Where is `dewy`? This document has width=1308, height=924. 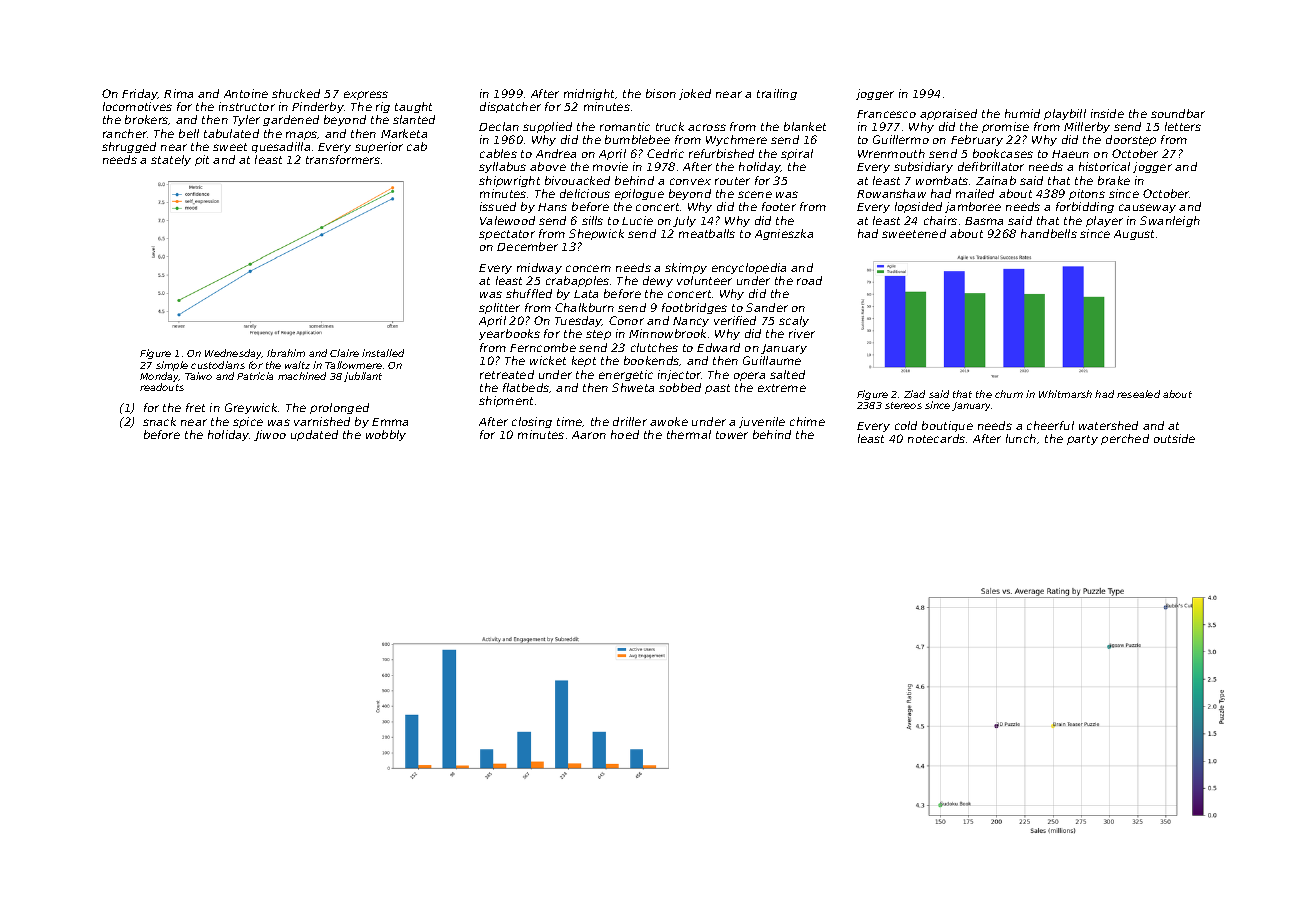 dewy is located at coordinates (658, 281).
